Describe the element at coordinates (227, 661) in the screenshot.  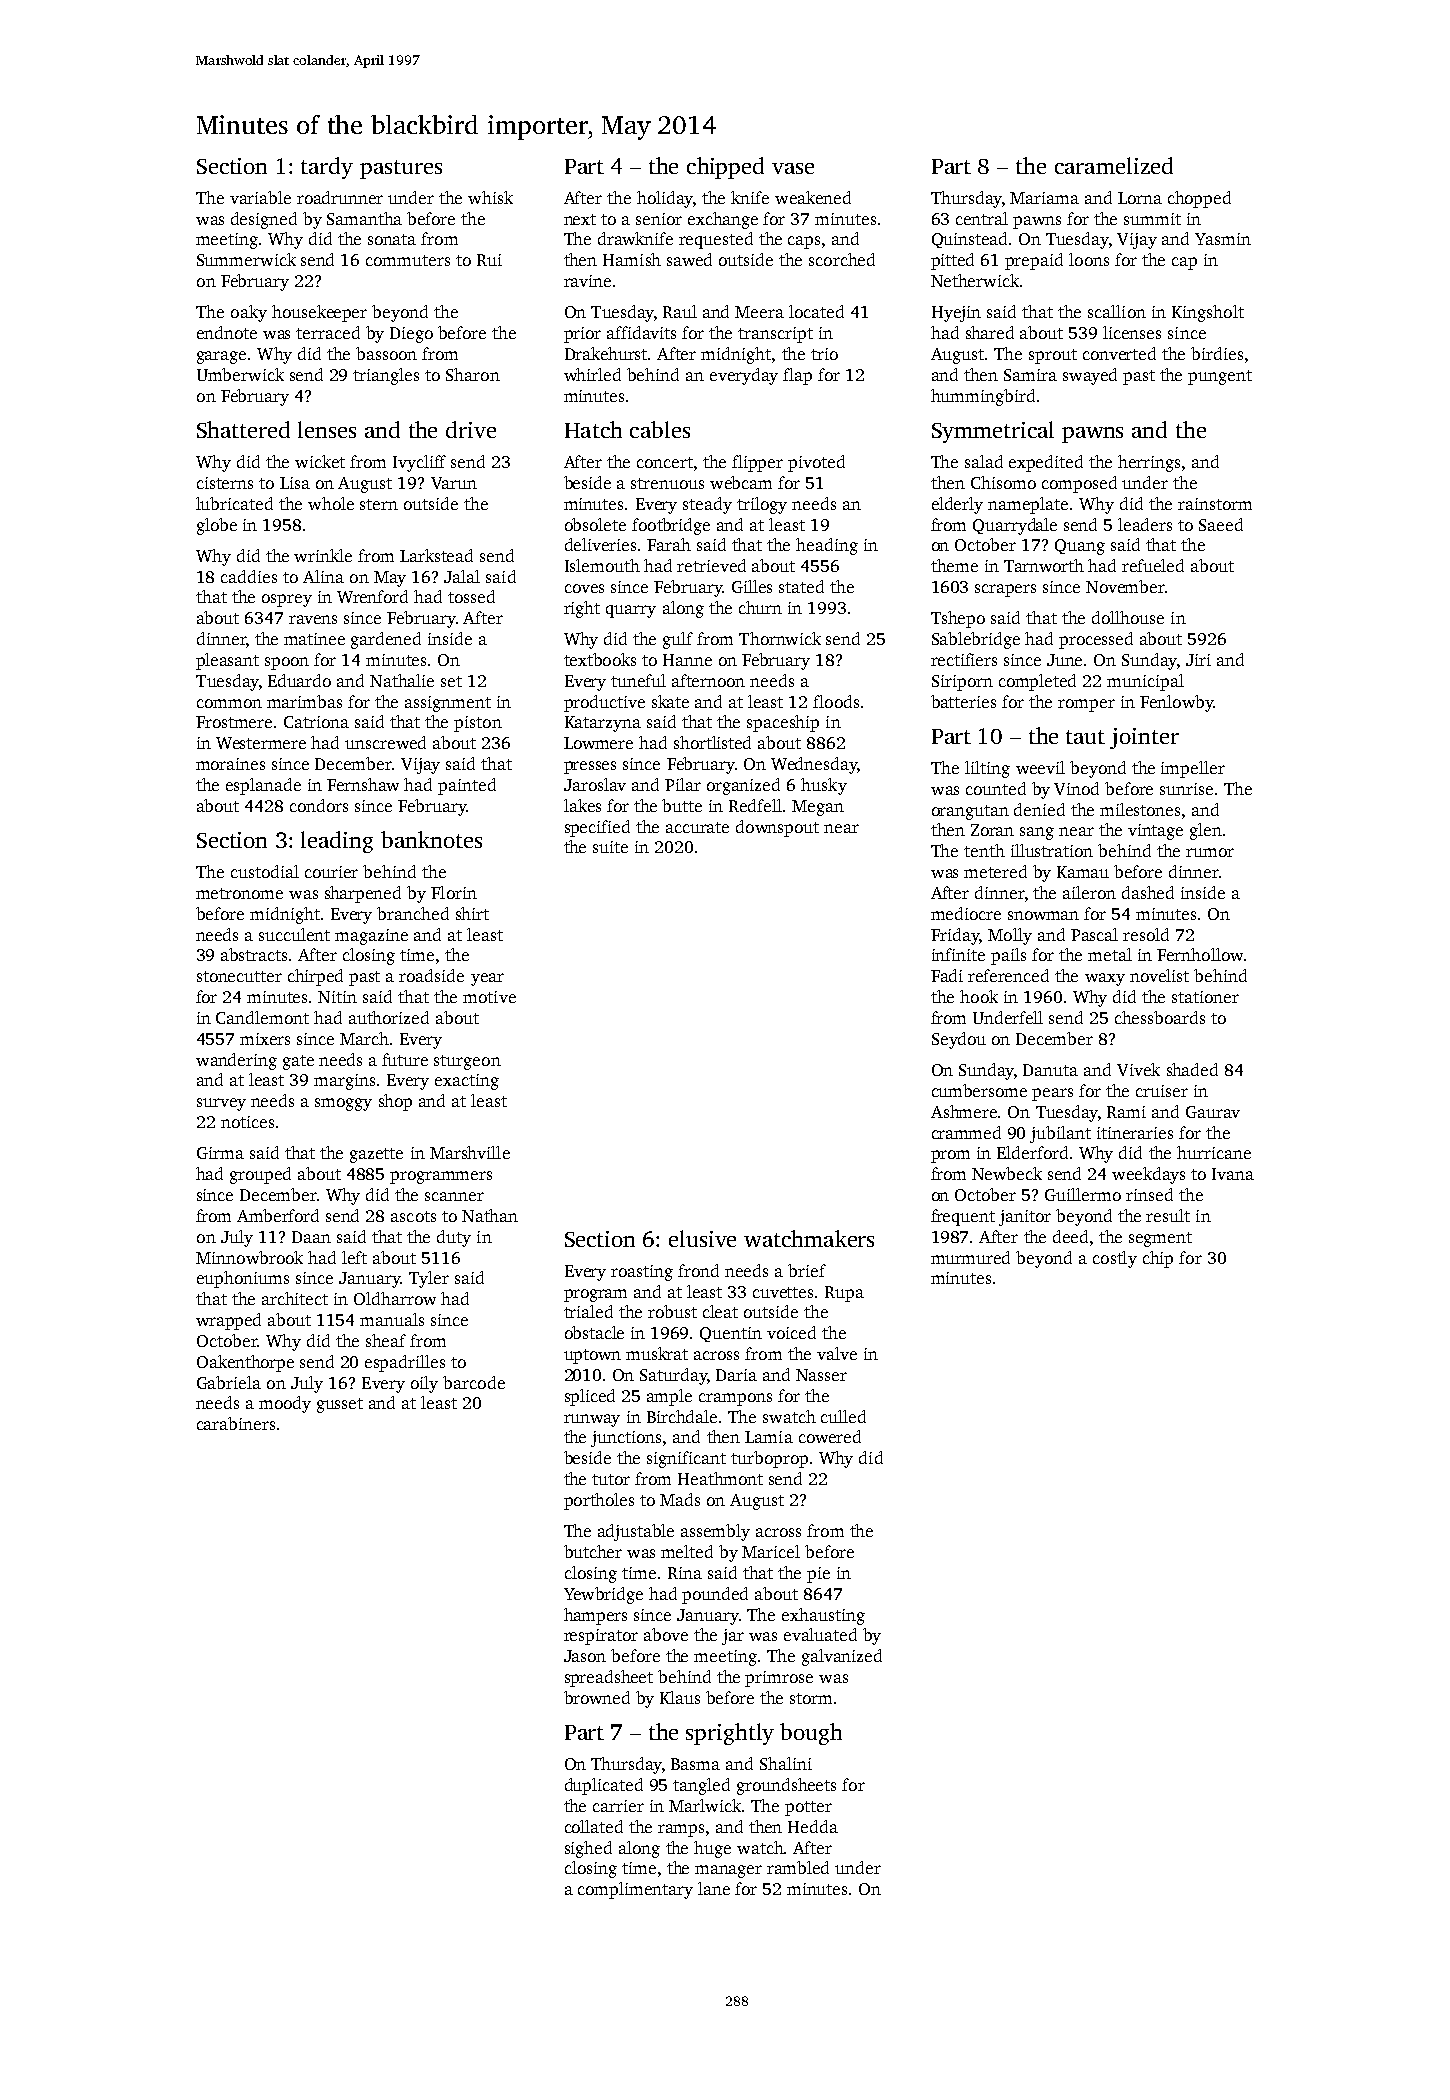
I see `pleasant` at that location.
